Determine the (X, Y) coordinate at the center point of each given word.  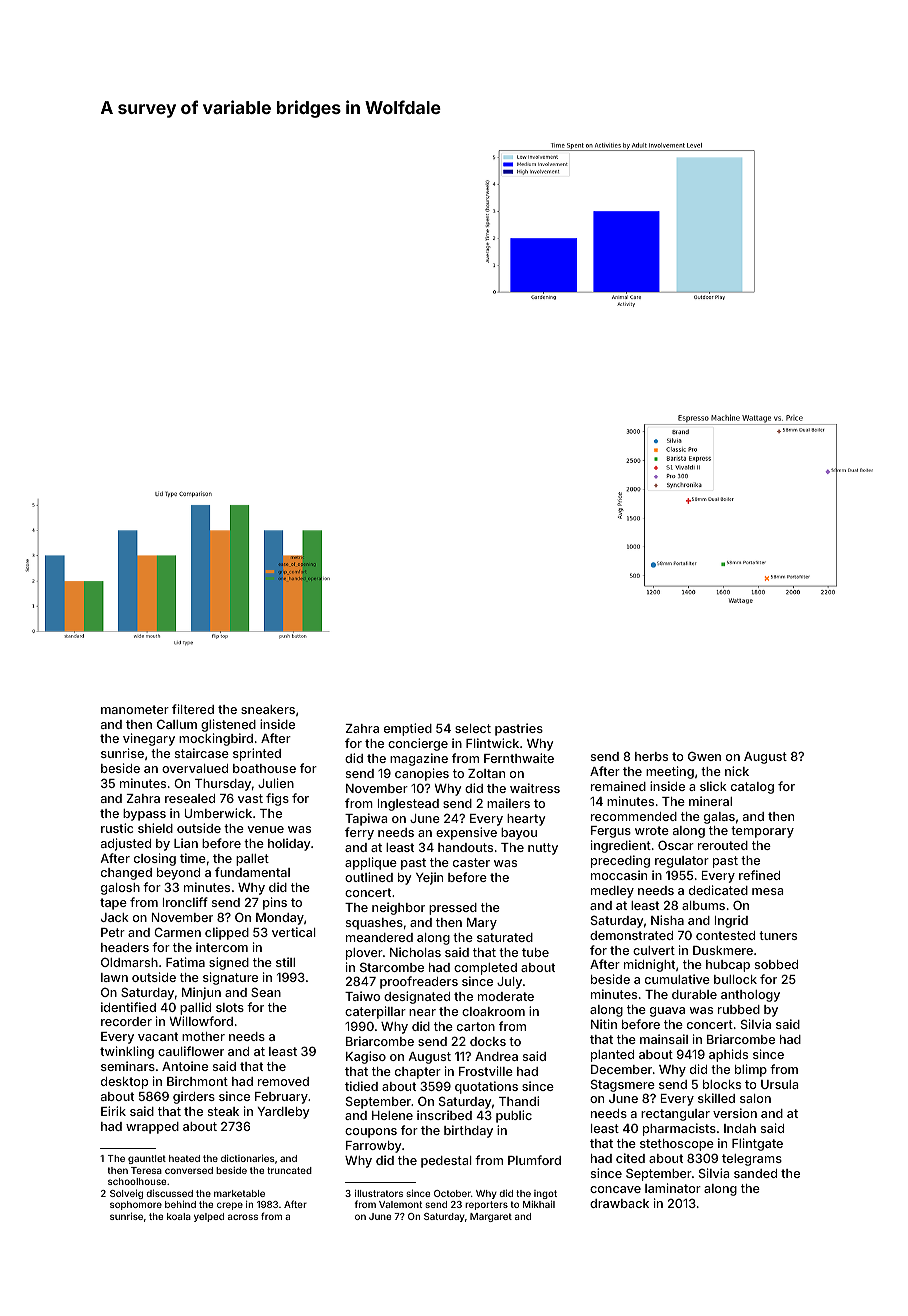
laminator (673, 1188)
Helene (392, 1115)
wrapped (152, 1128)
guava (667, 1012)
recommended (634, 816)
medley (612, 892)
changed (126, 874)
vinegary (149, 739)
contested (725, 935)
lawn (114, 977)
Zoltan (486, 773)
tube (535, 952)
